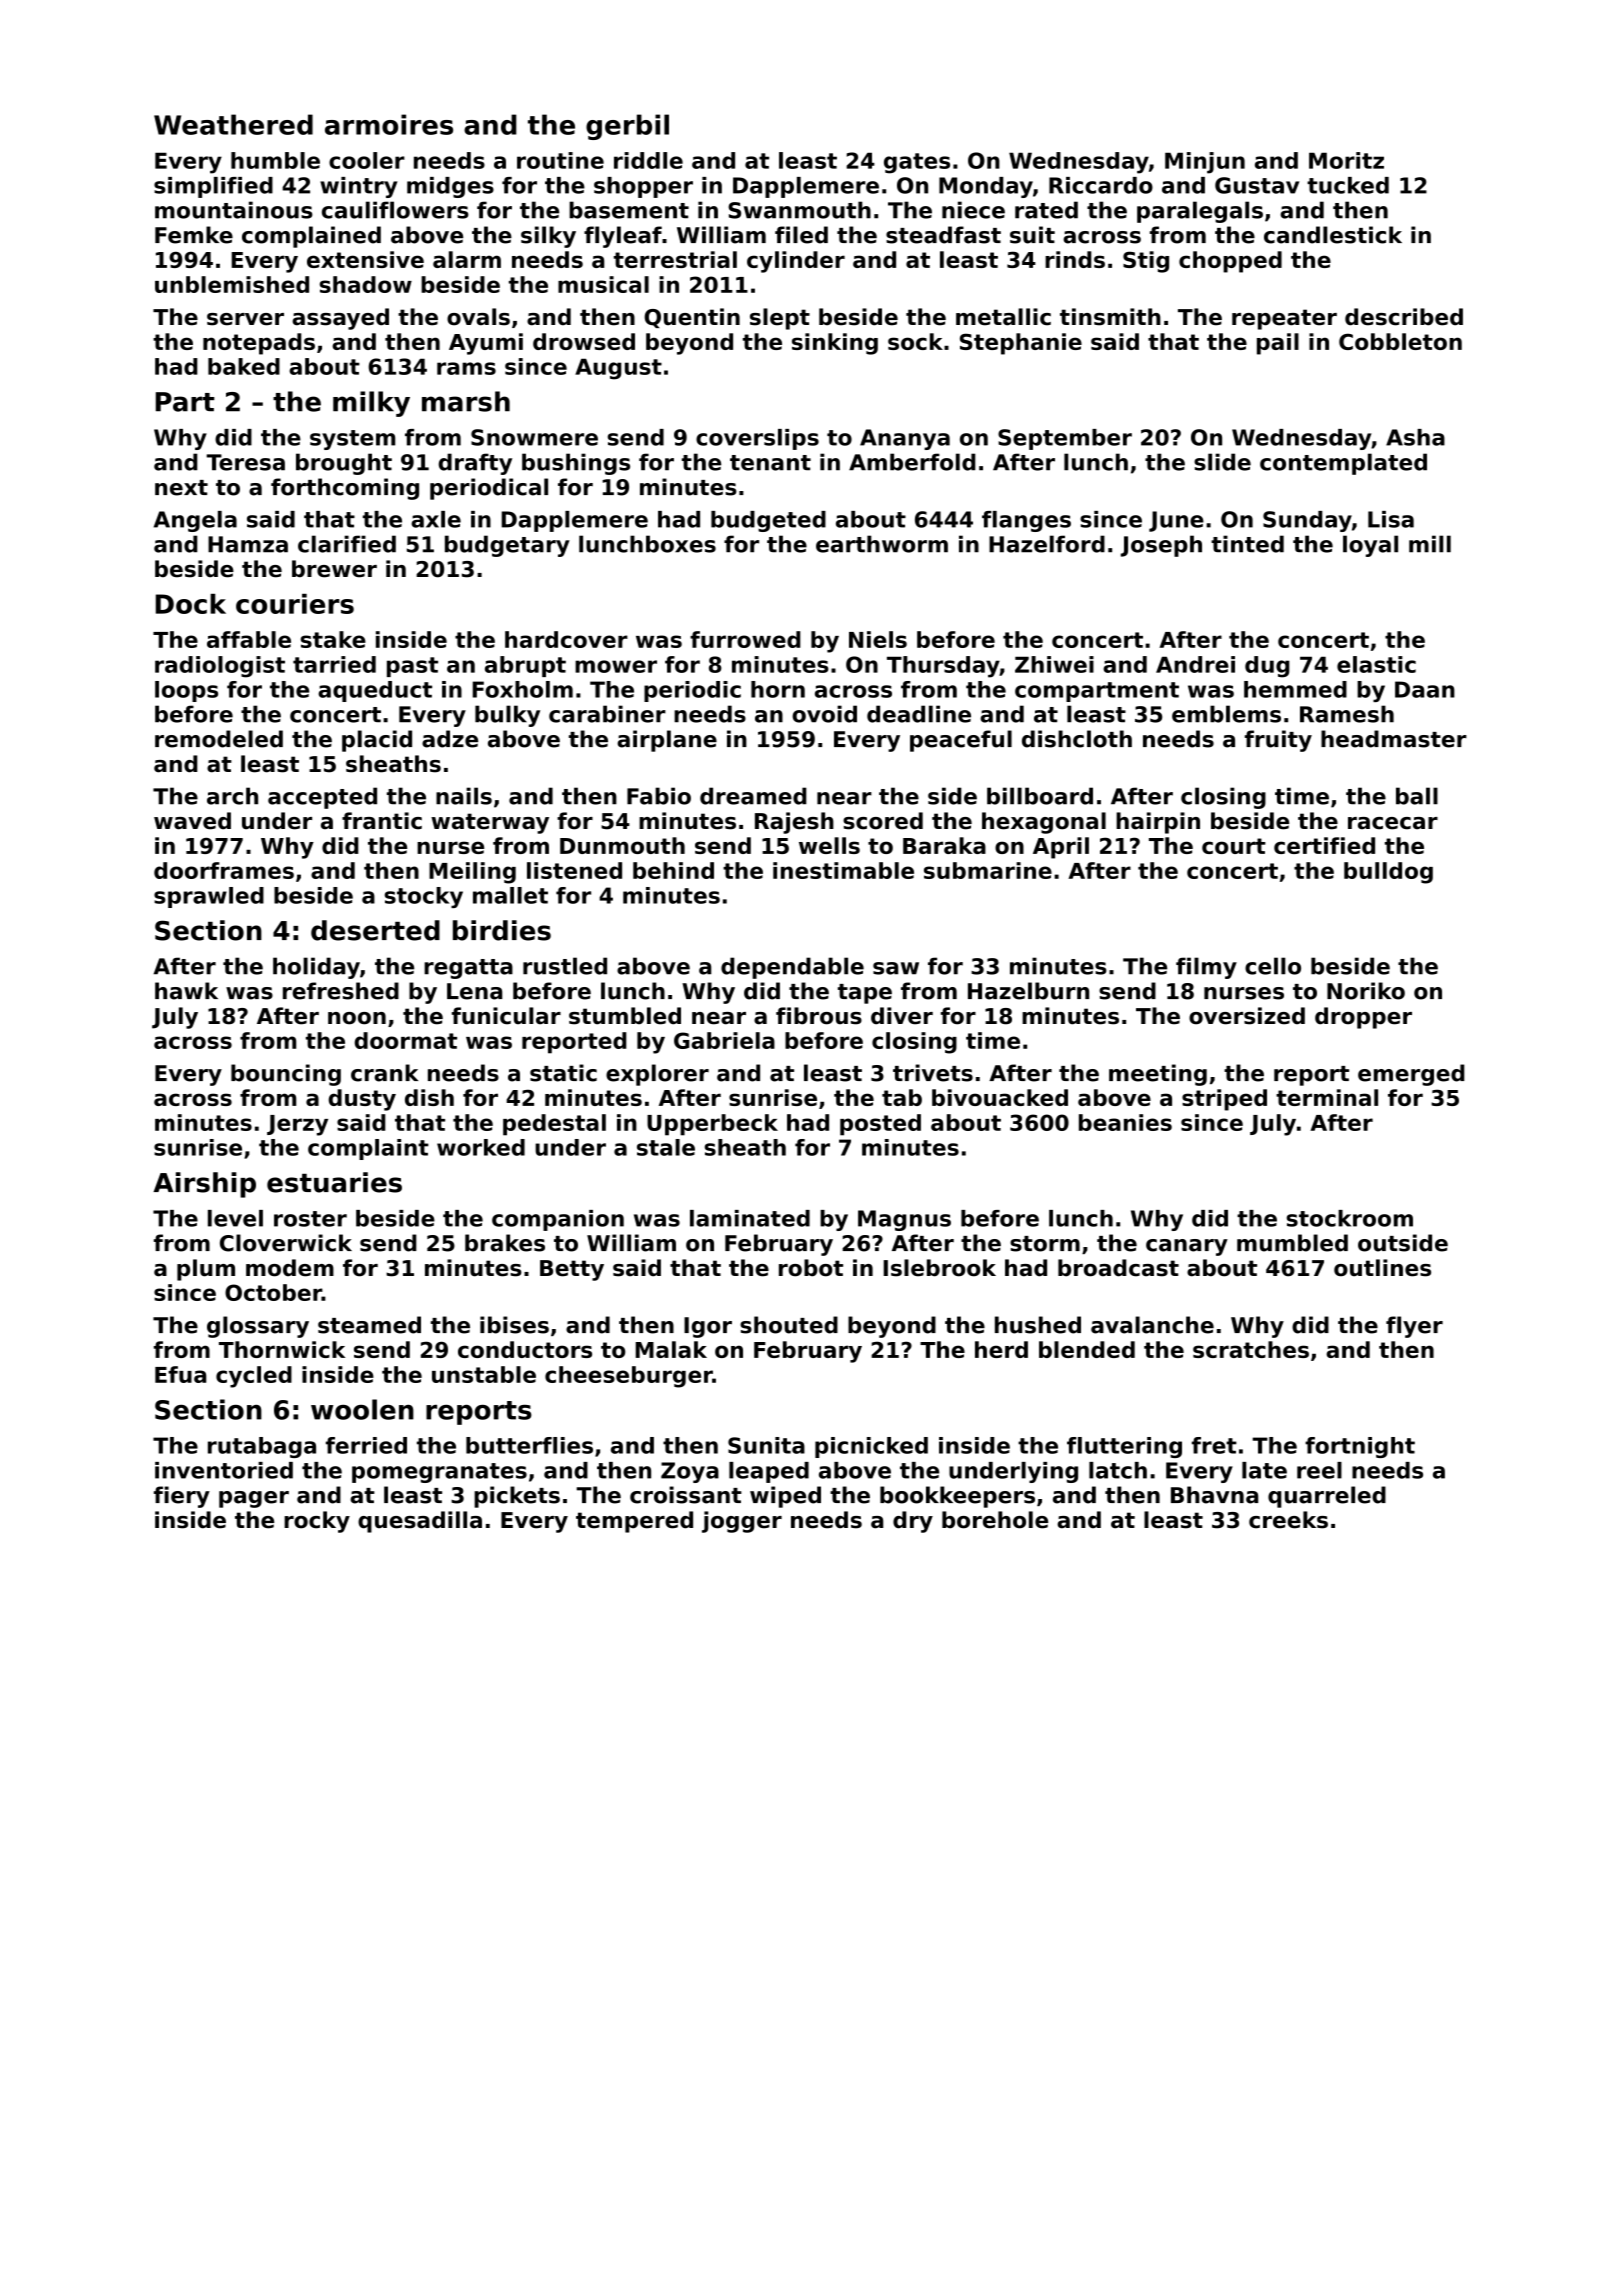 This document has height=2292, width=1620. I want to click on gerbil, so click(627, 127).
